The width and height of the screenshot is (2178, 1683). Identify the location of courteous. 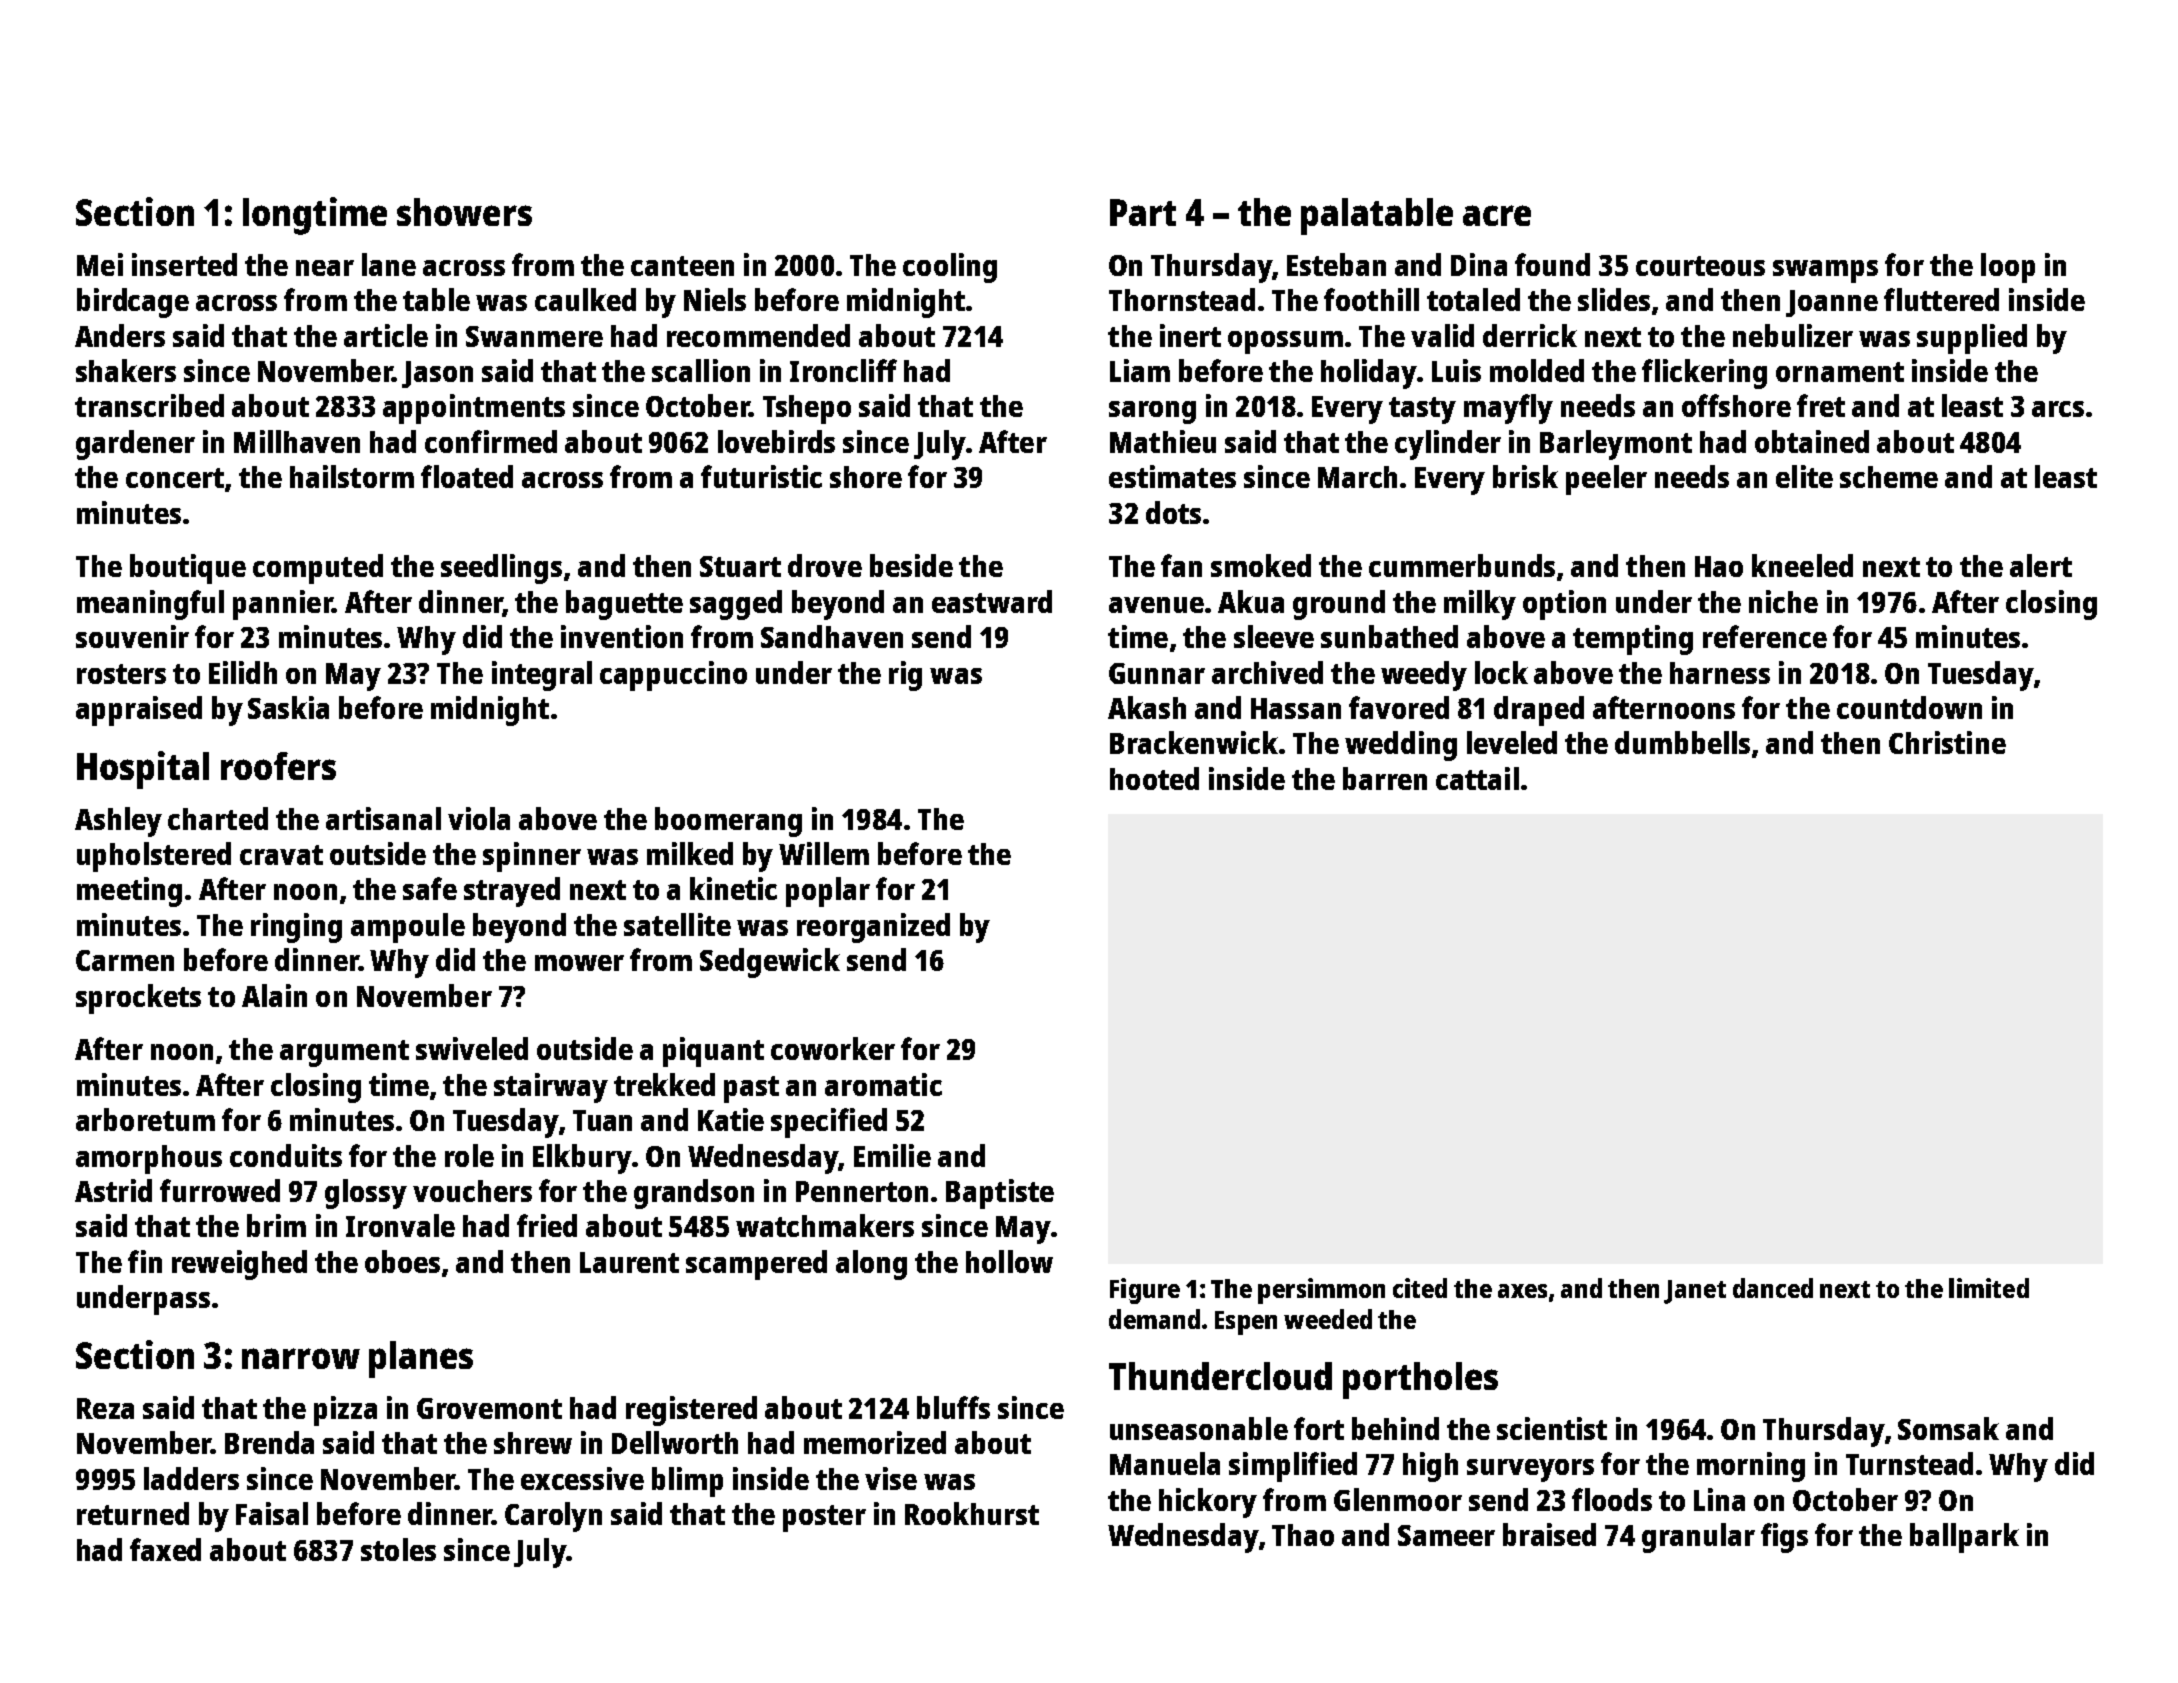
(1700, 266).
